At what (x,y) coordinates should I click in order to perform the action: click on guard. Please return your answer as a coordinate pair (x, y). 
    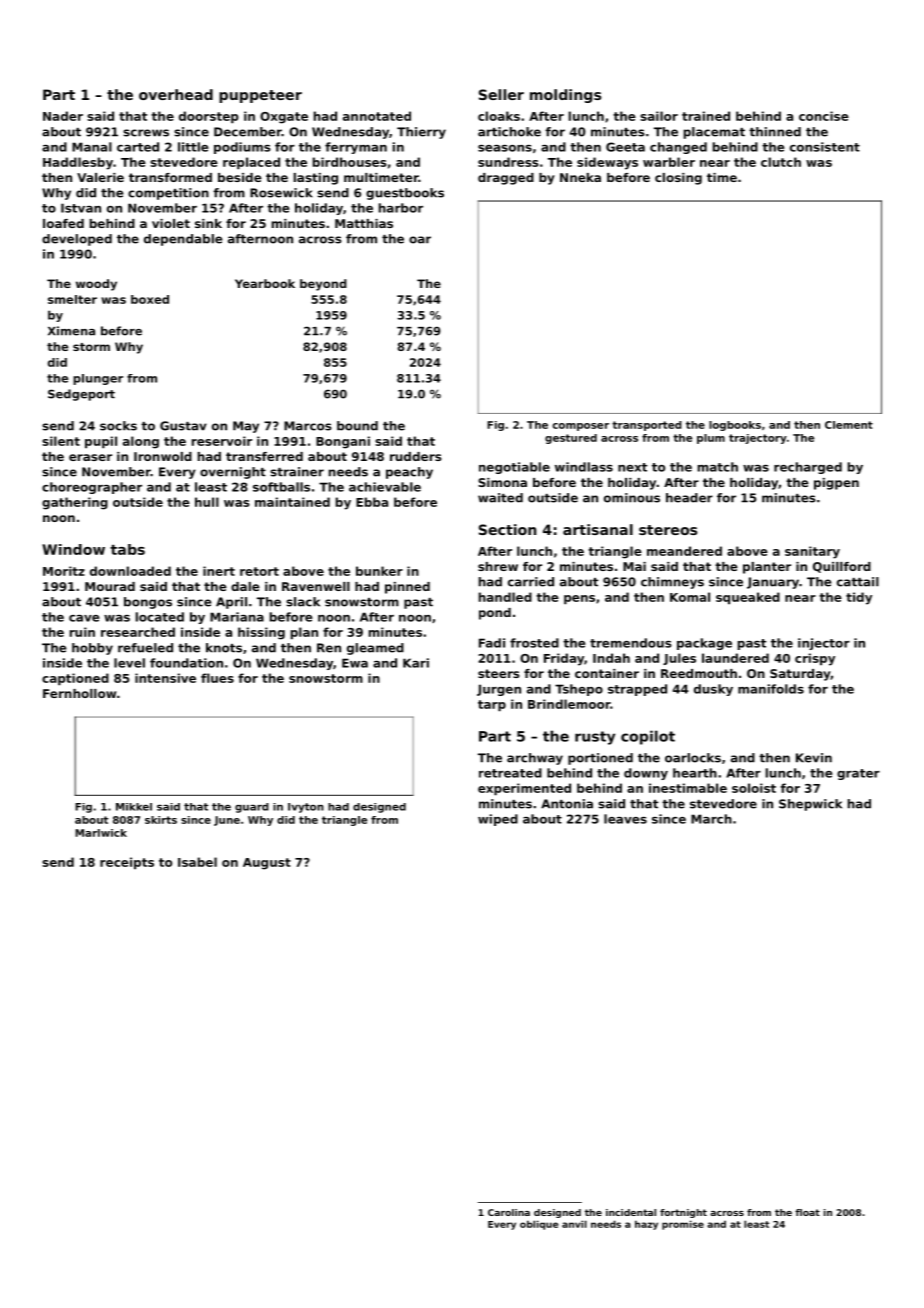
    Looking at the image, I should click on (252, 808).
